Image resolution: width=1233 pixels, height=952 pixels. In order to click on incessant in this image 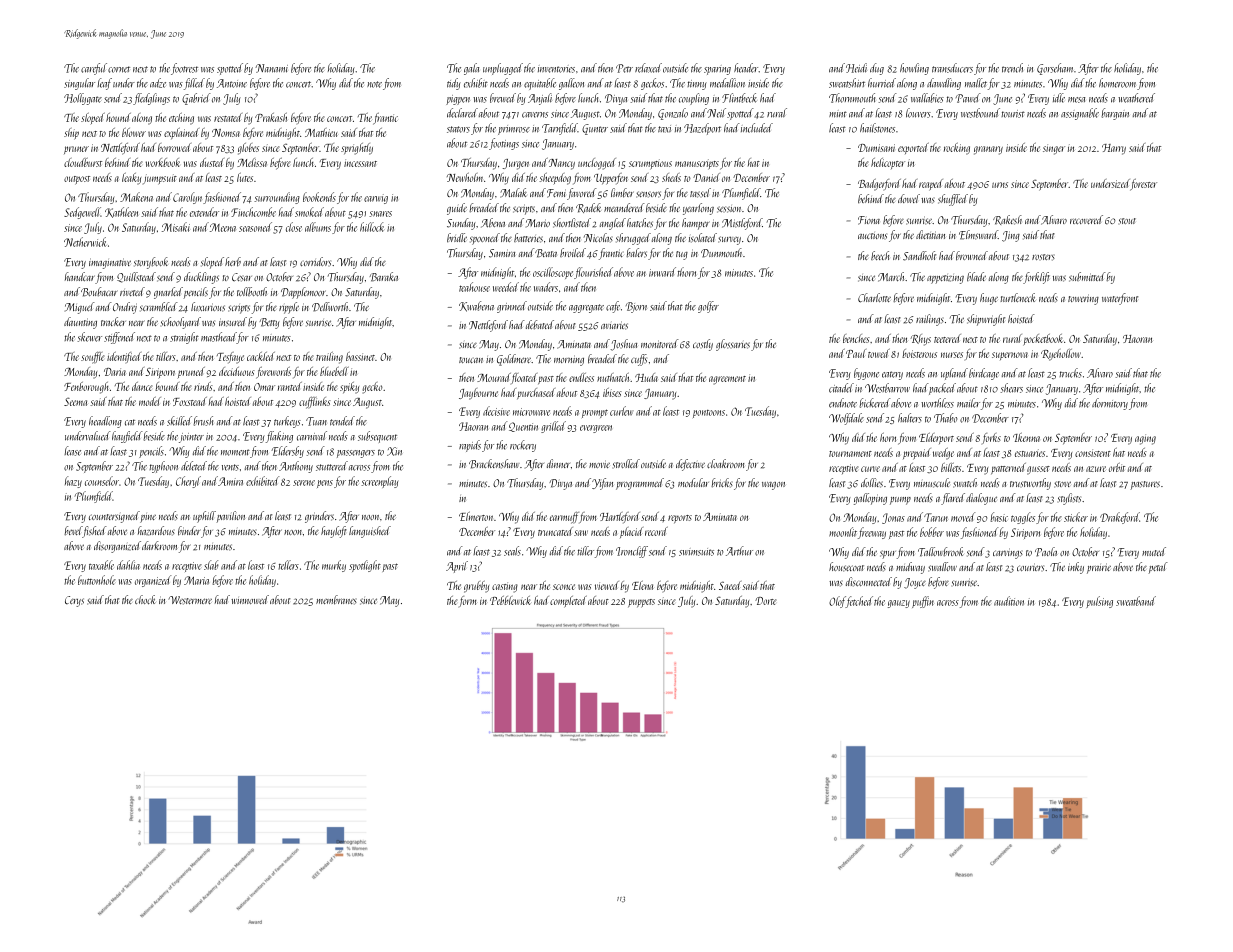, I will do `click(360, 163)`.
